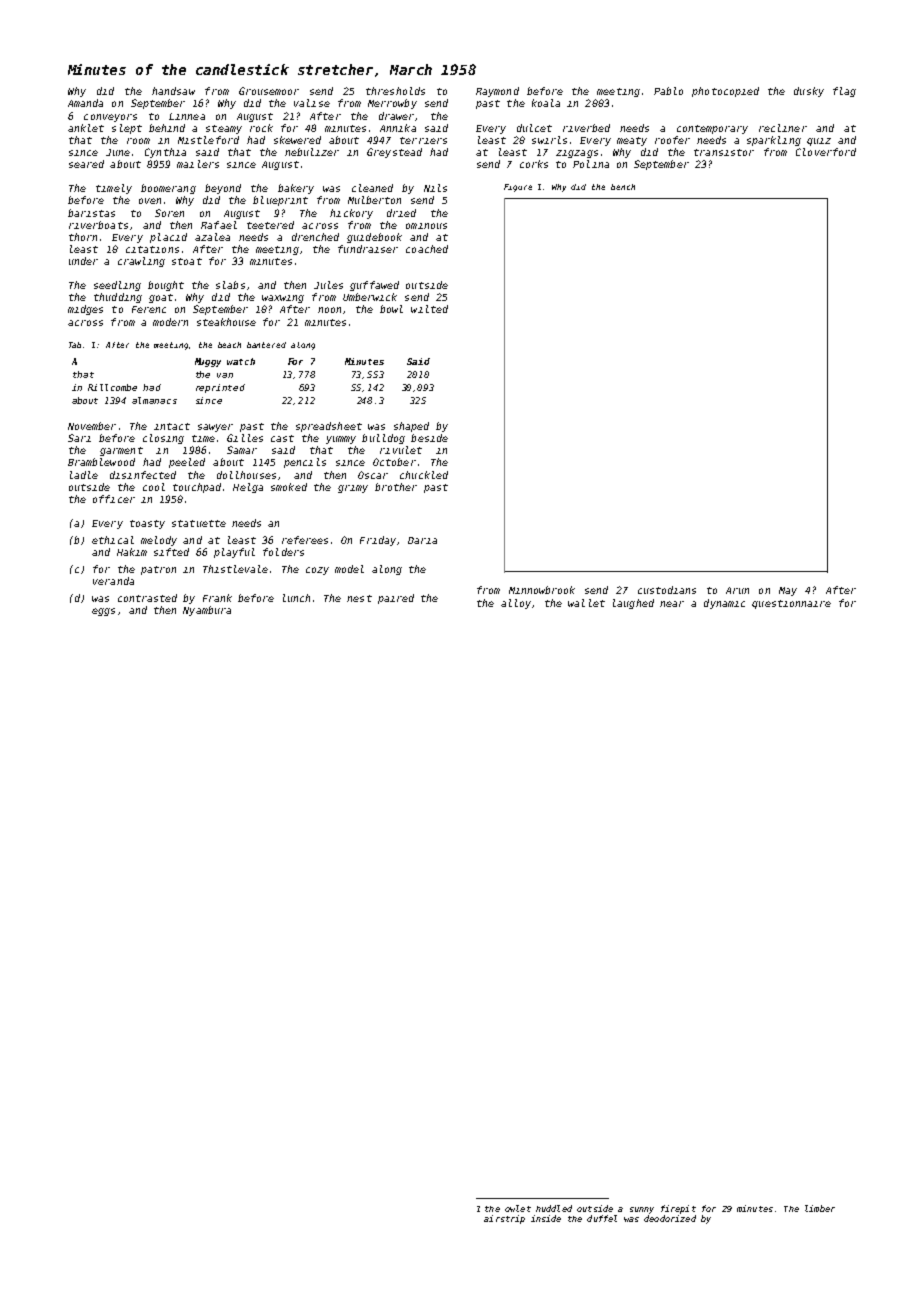 The image size is (924, 1308). I want to click on paired, so click(396, 599).
